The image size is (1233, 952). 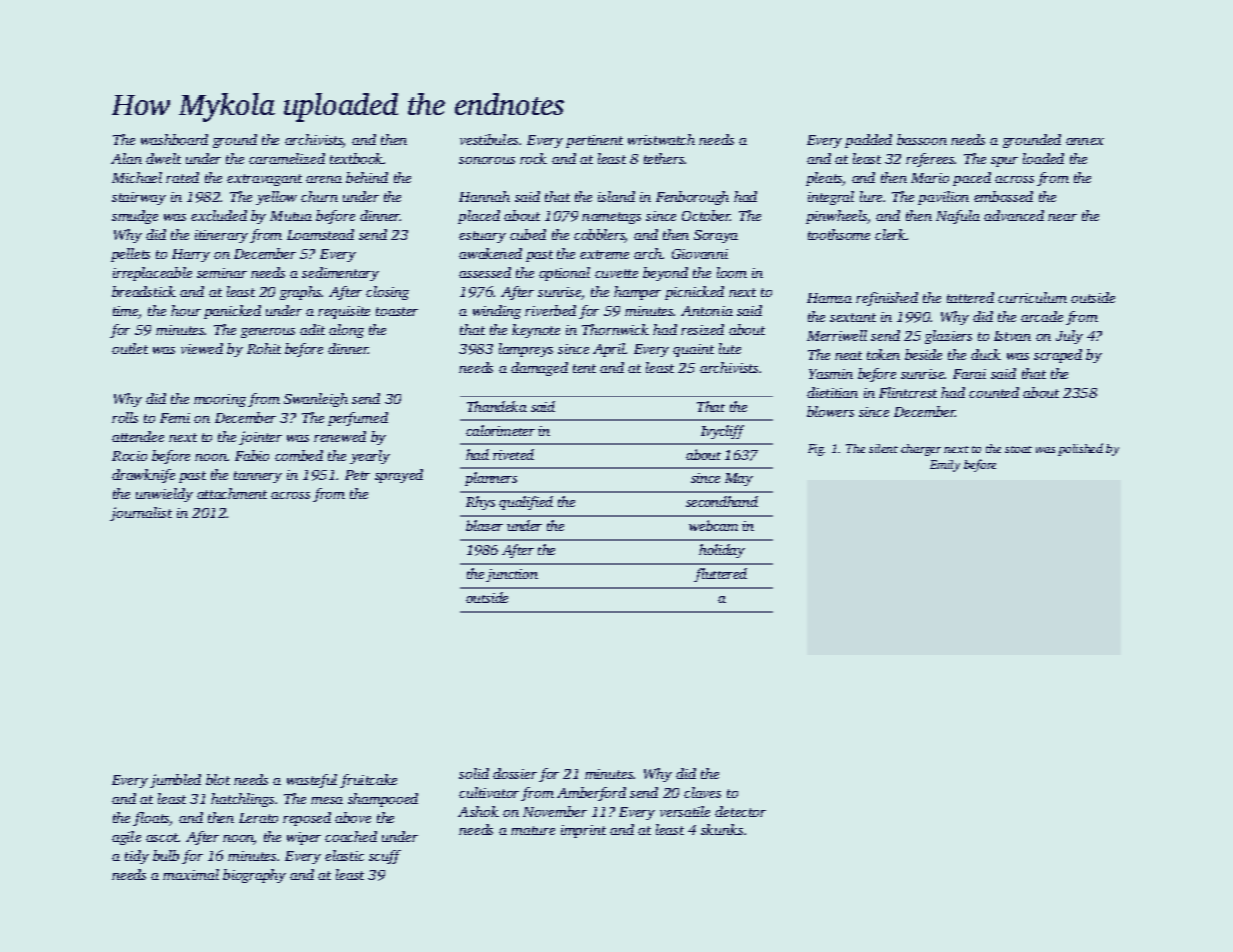 I want to click on referees, so click(x=930, y=160).
